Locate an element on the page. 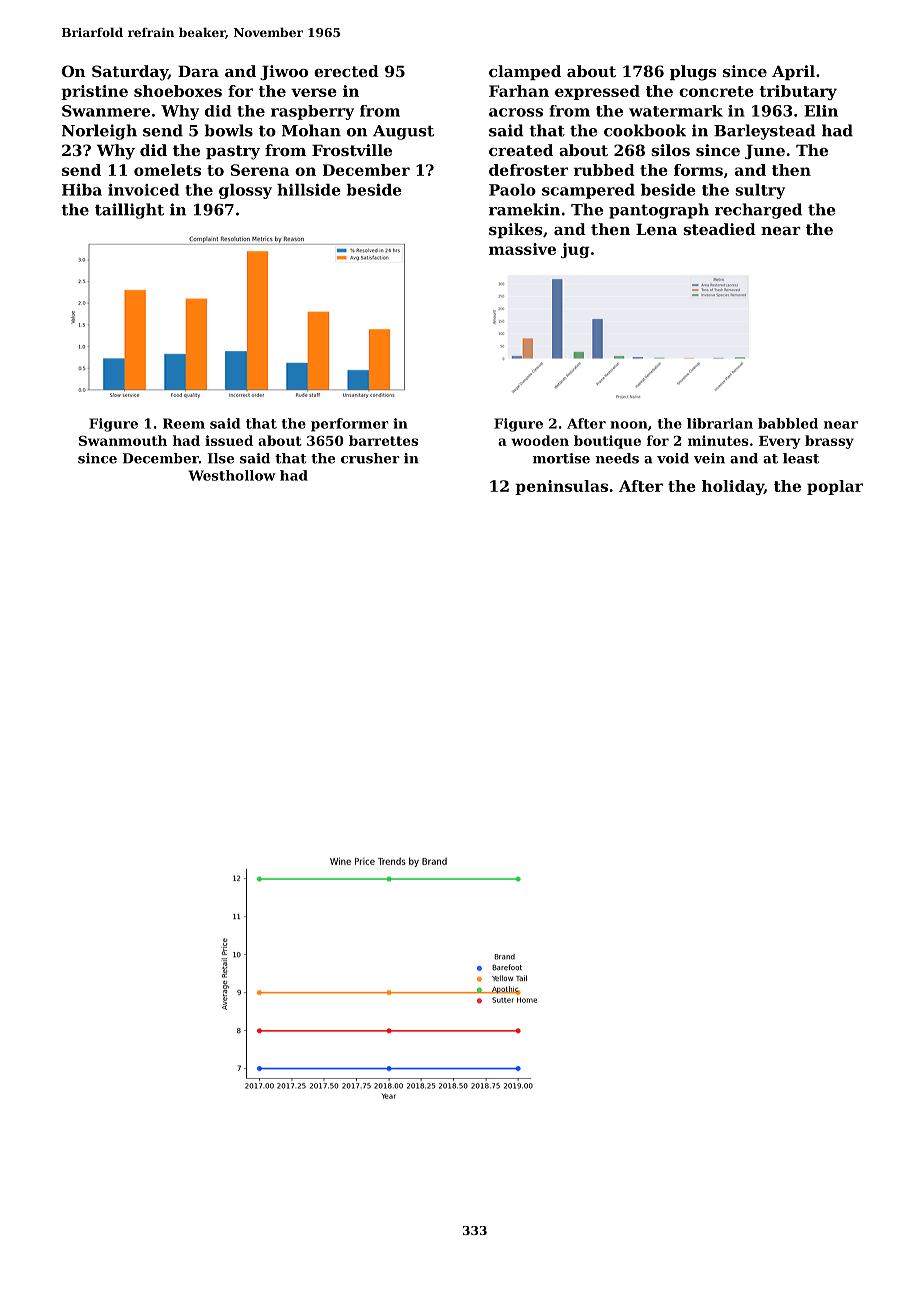  erected is located at coordinates (346, 71).
